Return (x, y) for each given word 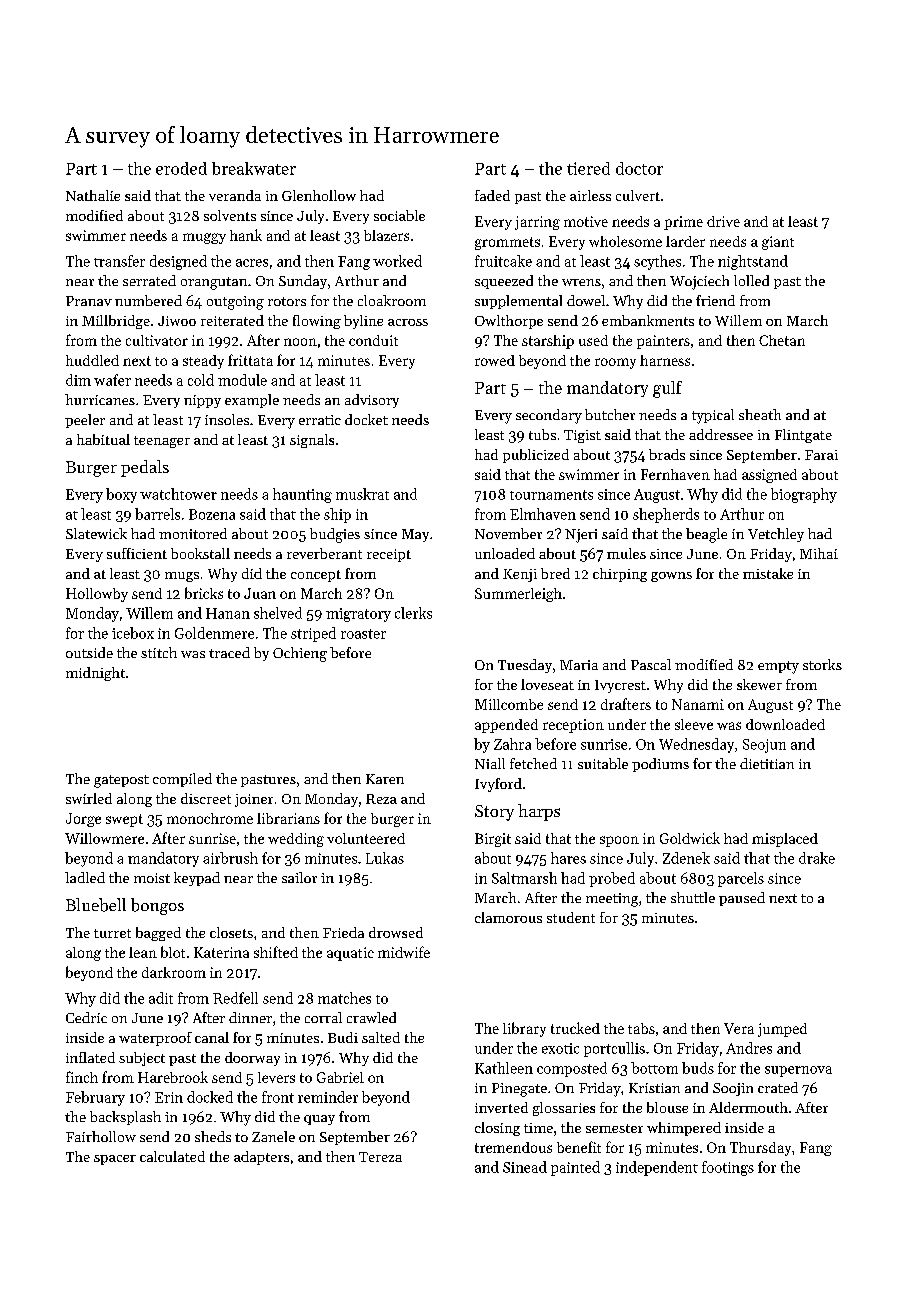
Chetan (782, 340)
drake (817, 858)
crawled (371, 1017)
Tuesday (525, 666)
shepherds (666, 515)
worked (397, 261)
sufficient (137, 553)
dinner (250, 1017)
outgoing (235, 303)
